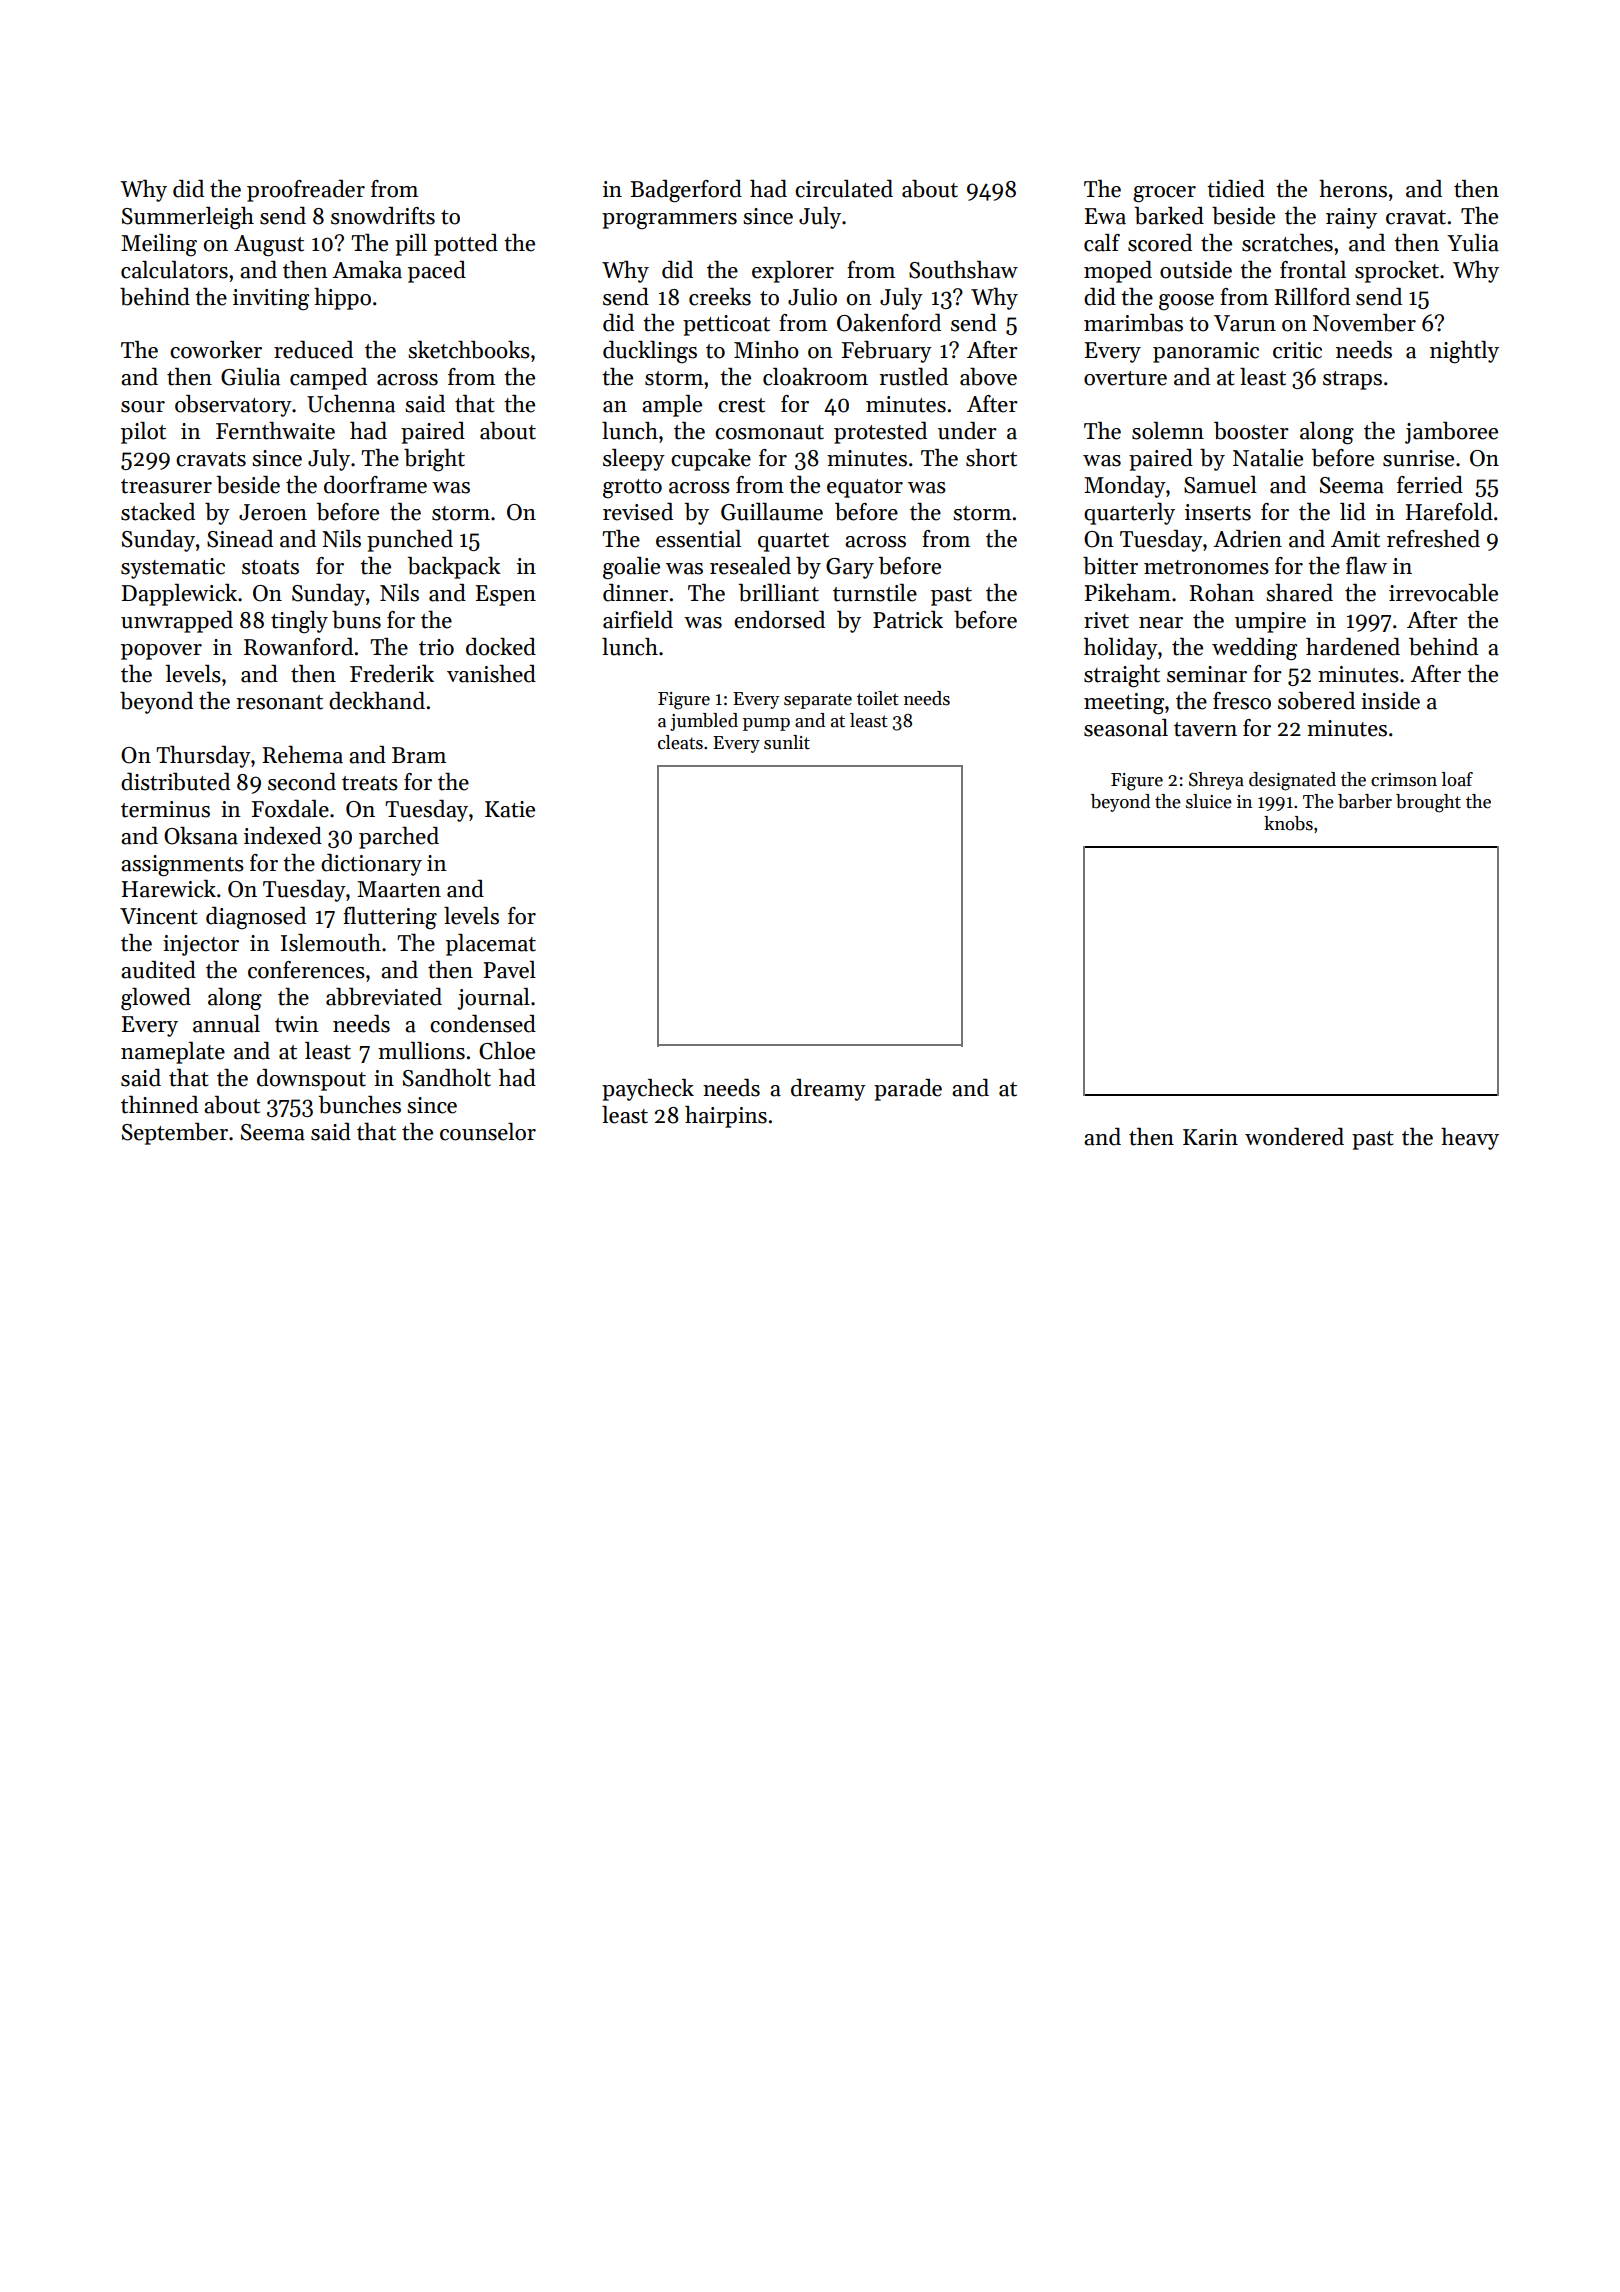  What do you see at coordinates (175, 1134) in the document?
I see `September` at bounding box center [175, 1134].
